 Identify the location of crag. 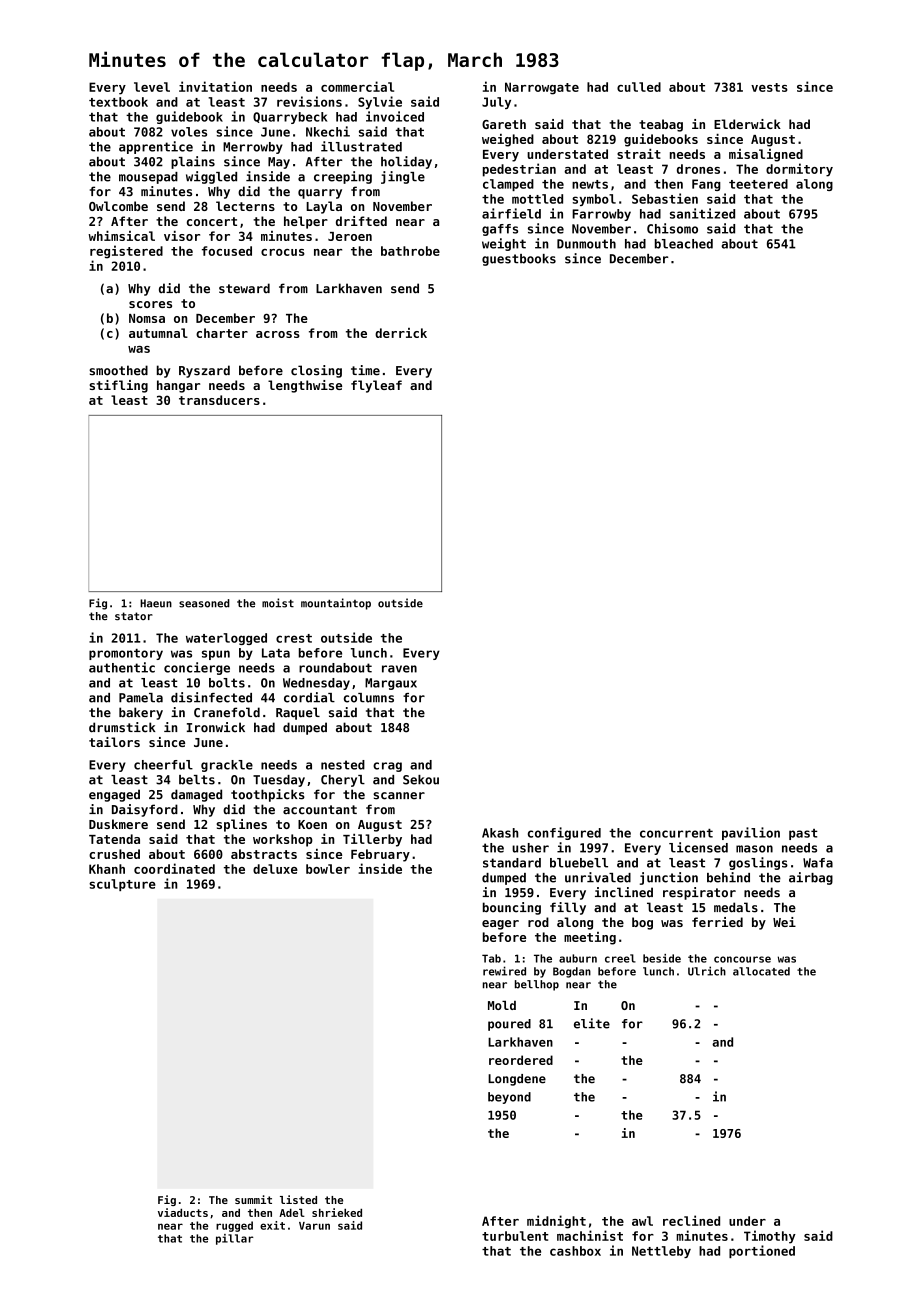
(387, 767).
